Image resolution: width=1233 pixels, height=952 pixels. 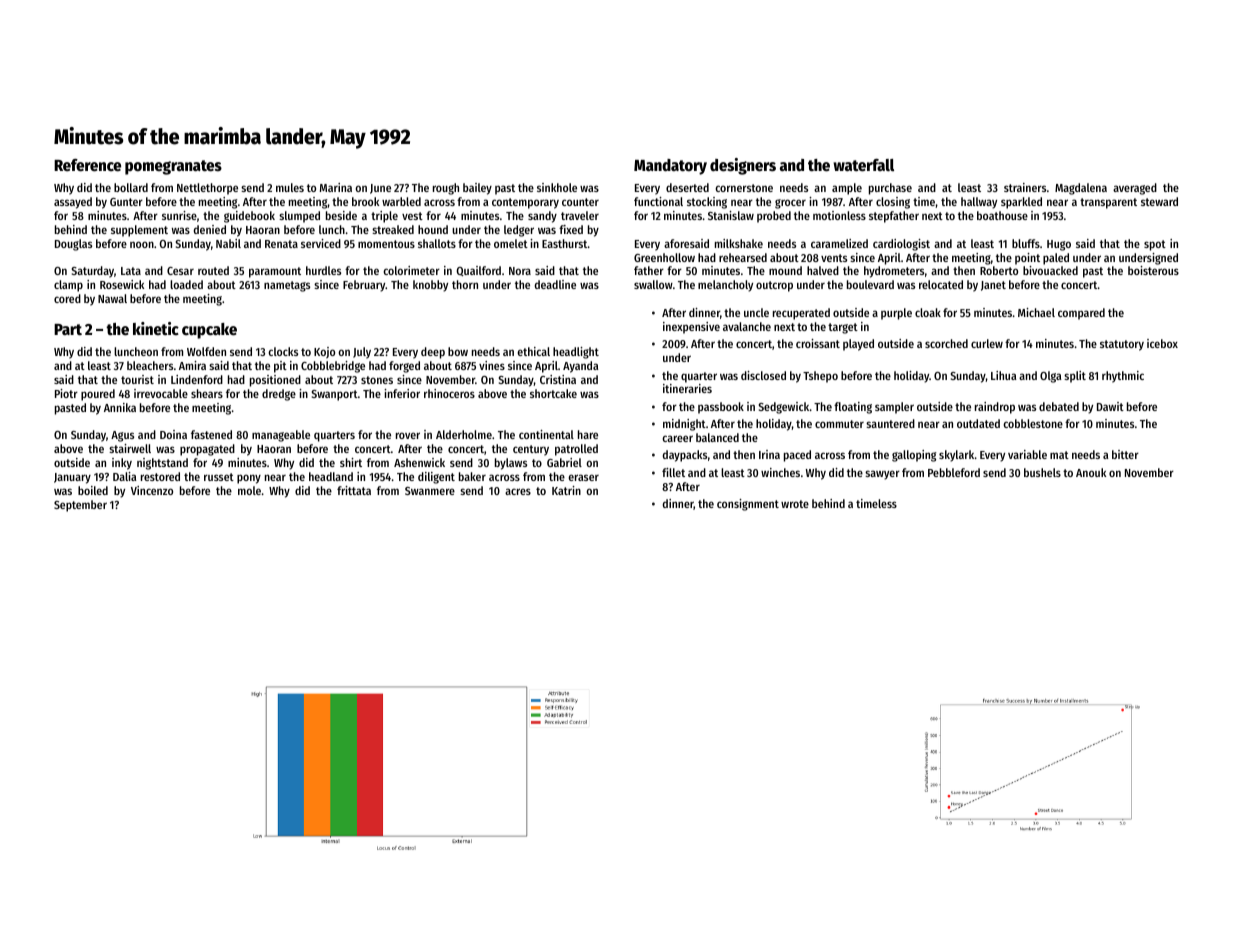 What do you see at coordinates (863, 165) in the screenshot?
I see `waterfall` at bounding box center [863, 165].
